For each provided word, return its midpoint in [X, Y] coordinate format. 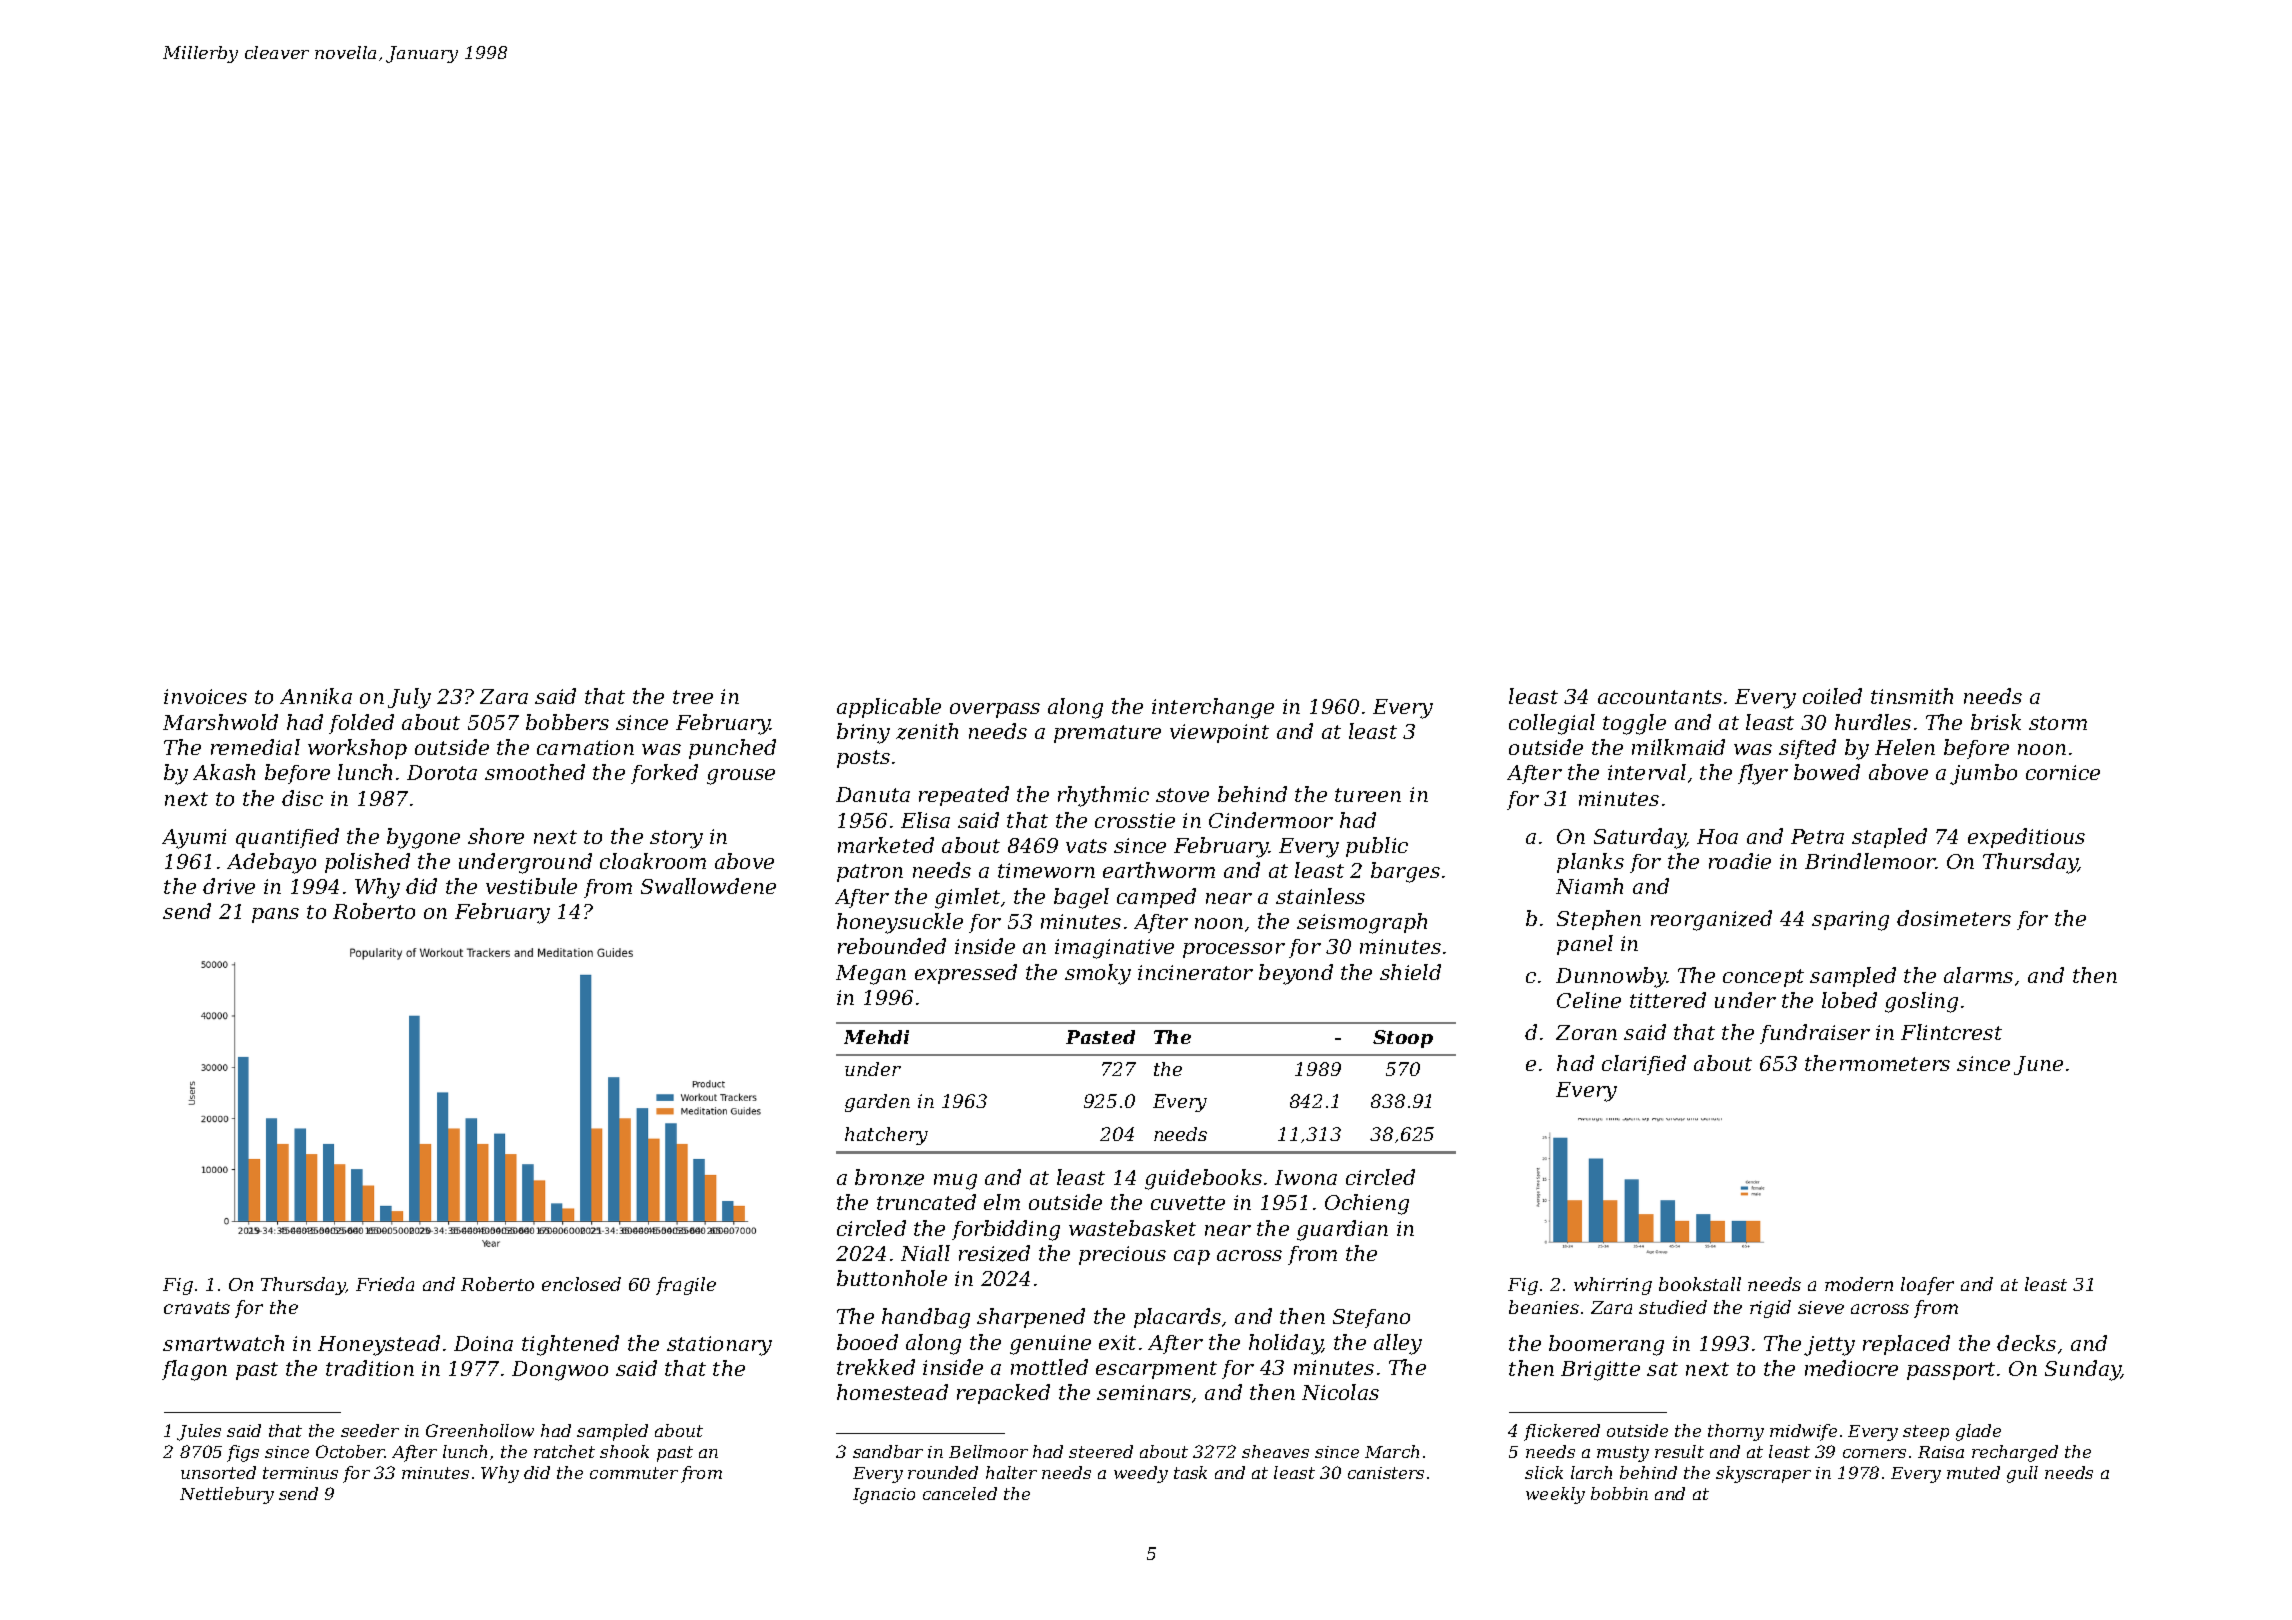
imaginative [1114, 949]
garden [877, 1103]
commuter [634, 1473]
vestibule [531, 886]
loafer [1927, 1286]
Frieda [385, 1284]
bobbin [1619, 1493]
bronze [889, 1177]
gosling [1921, 1002]
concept [1763, 978]
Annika [316, 696]
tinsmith [1912, 696]
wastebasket [1132, 1228]
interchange [1213, 708]
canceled [960, 1493]
